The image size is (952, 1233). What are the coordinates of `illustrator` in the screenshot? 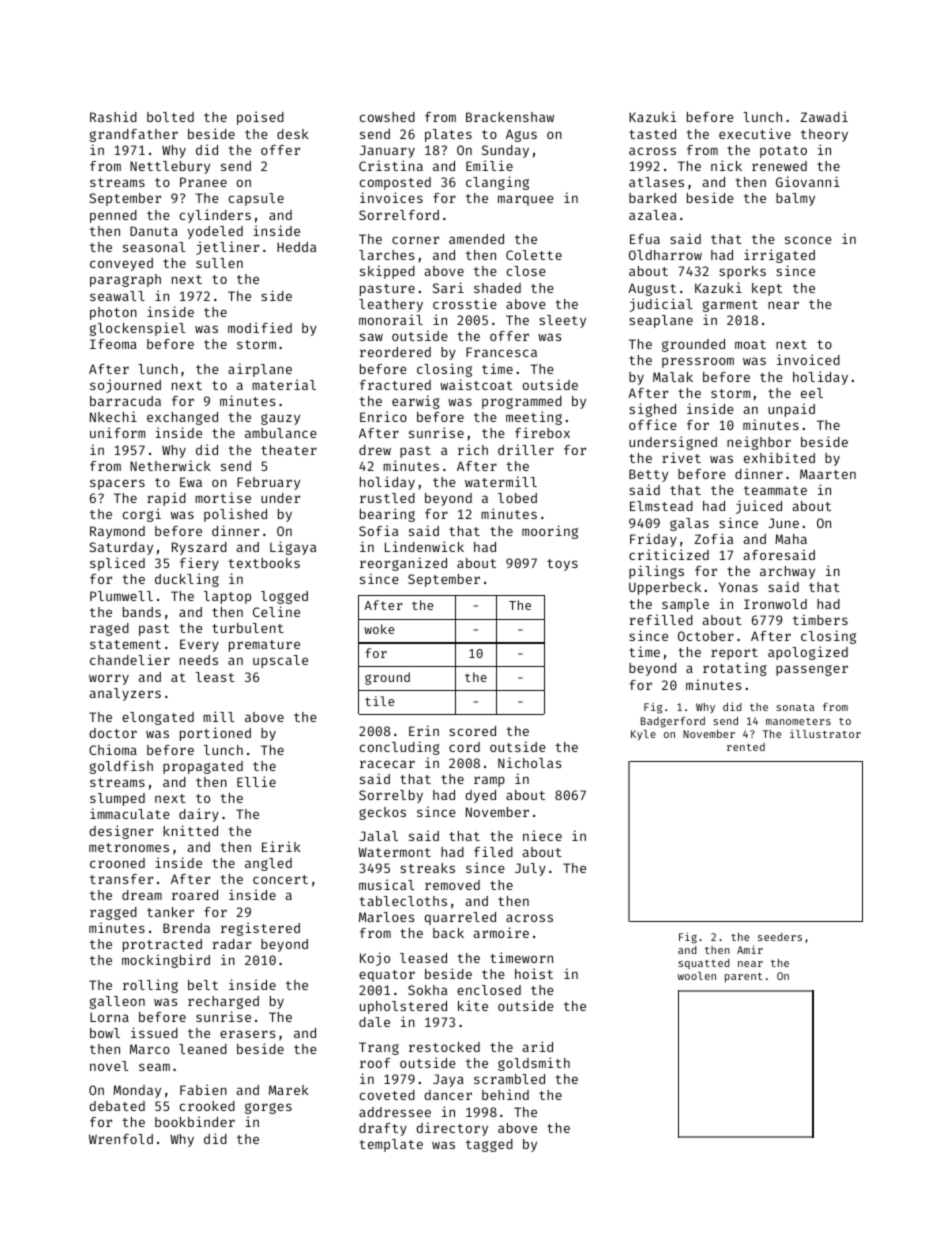 It's located at (825, 733).
